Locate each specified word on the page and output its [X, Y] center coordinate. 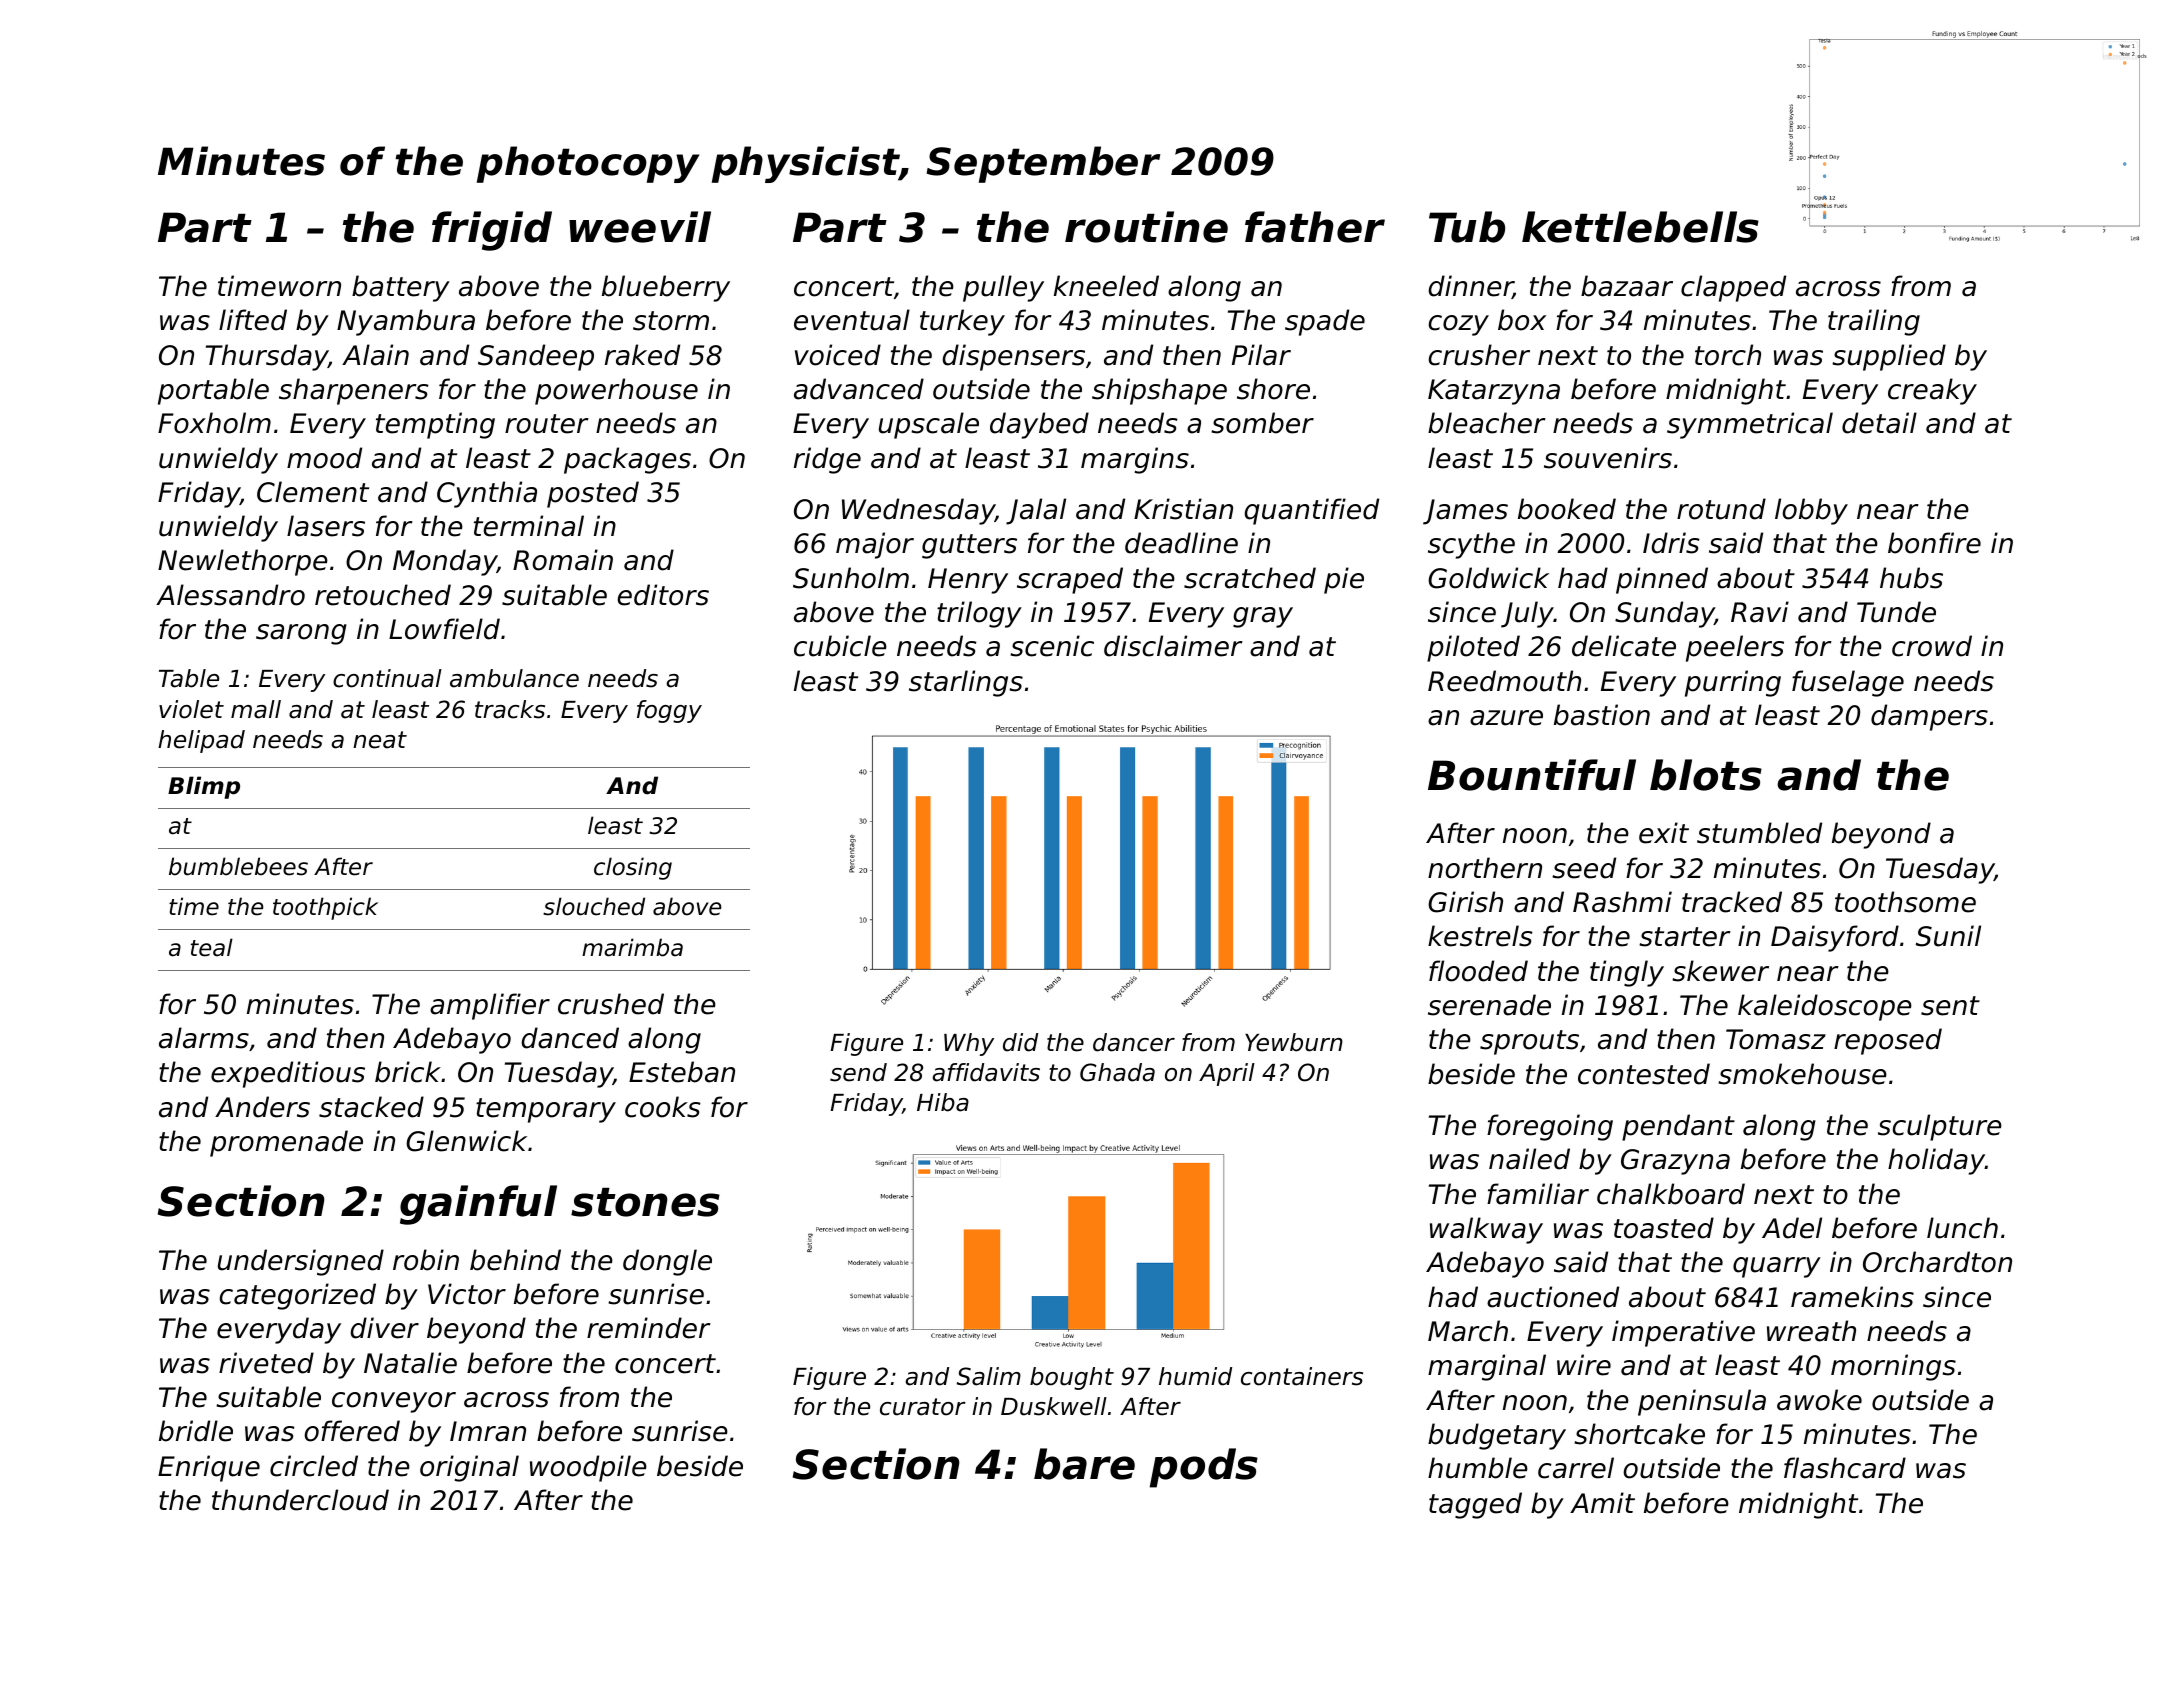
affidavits [986, 1072]
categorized [297, 1296]
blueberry [666, 288]
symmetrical [1750, 425]
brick [408, 1072]
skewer [1720, 971]
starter [1685, 937]
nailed [1529, 1159]
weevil [640, 227]
